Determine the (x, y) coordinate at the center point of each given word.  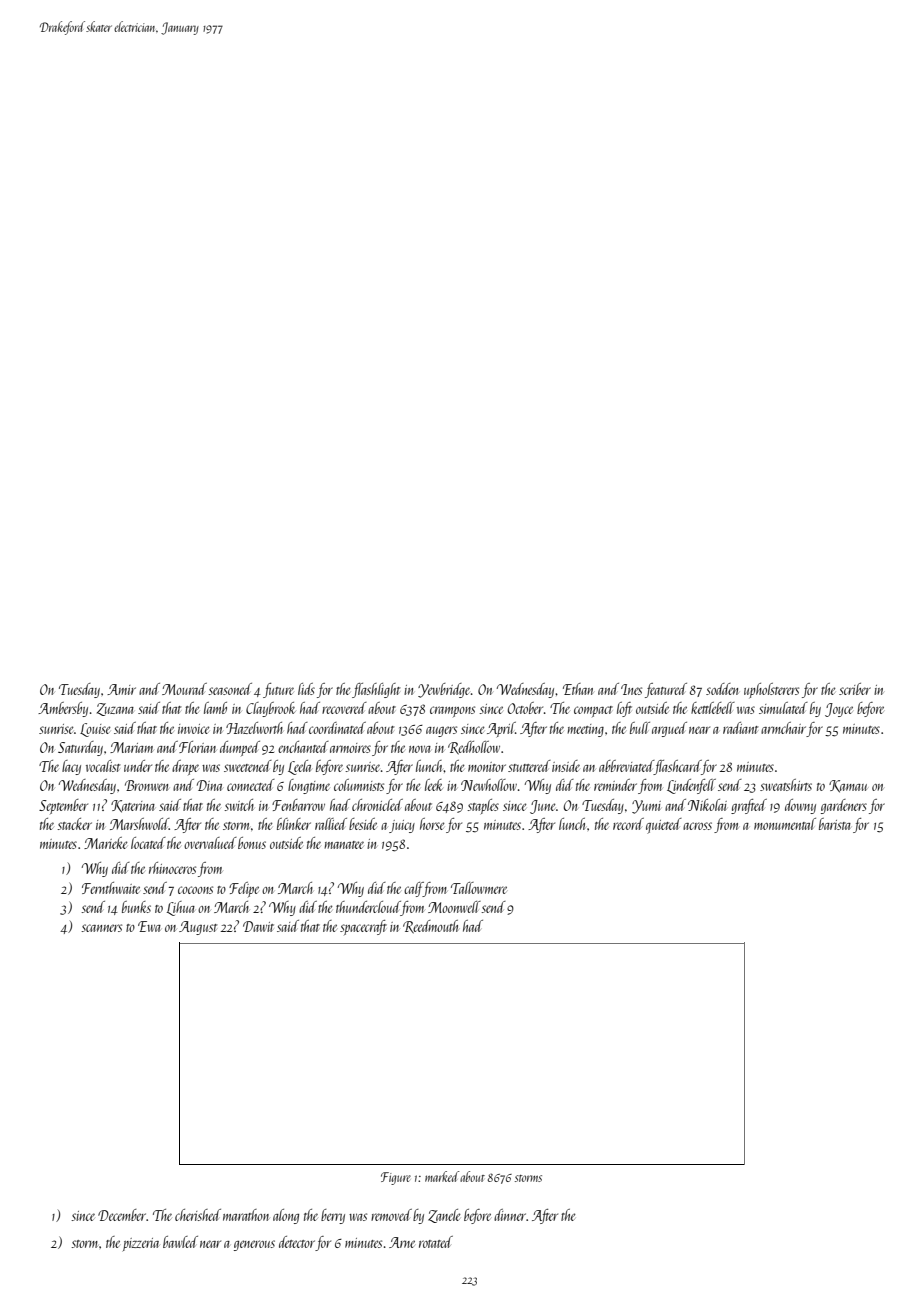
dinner (510, 1215)
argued (669, 729)
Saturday (80, 748)
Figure (396, 1178)
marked (442, 1176)
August (198, 928)
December (122, 1215)
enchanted (303, 747)
